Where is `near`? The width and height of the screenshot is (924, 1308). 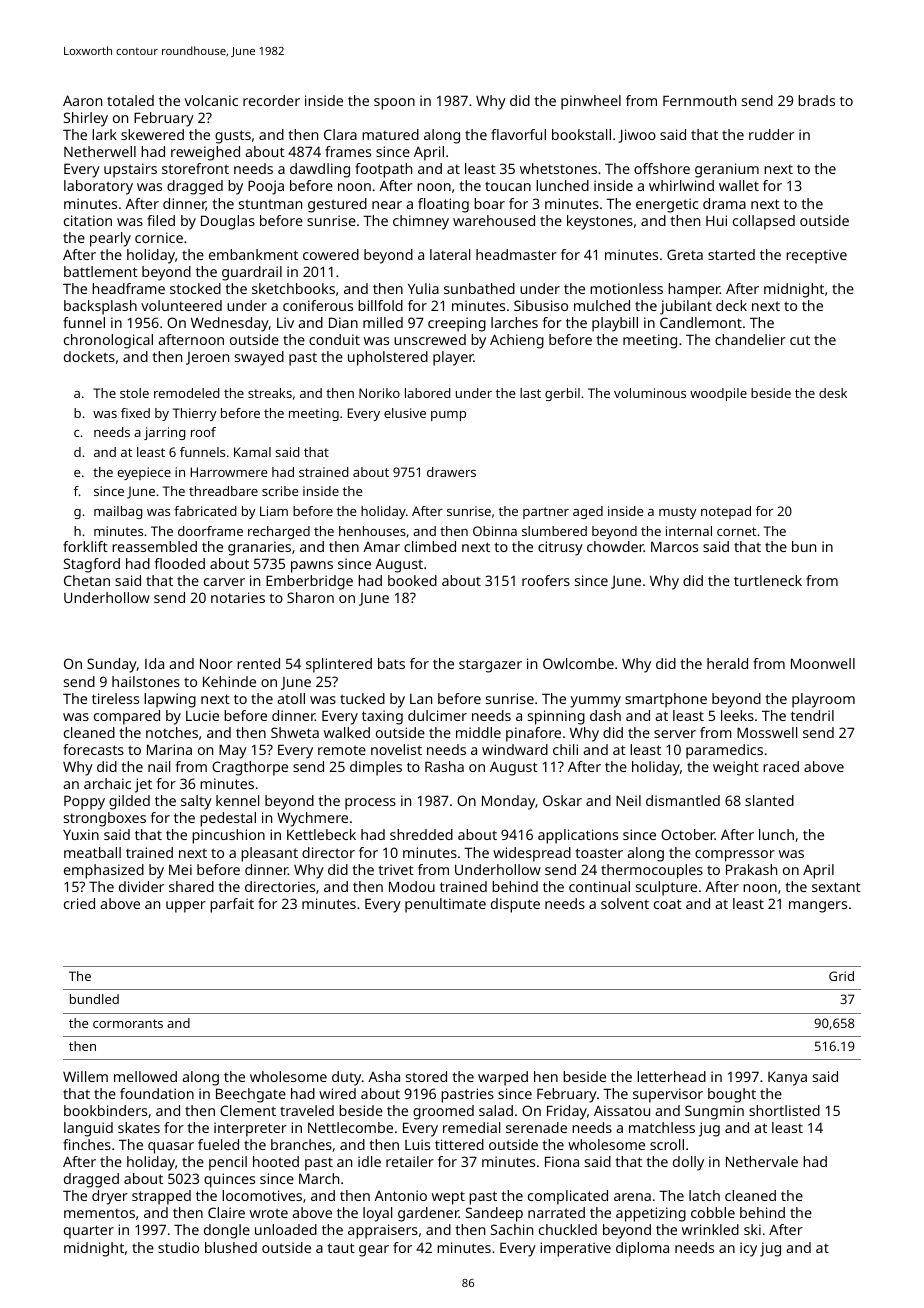
near is located at coordinates (387, 205).
